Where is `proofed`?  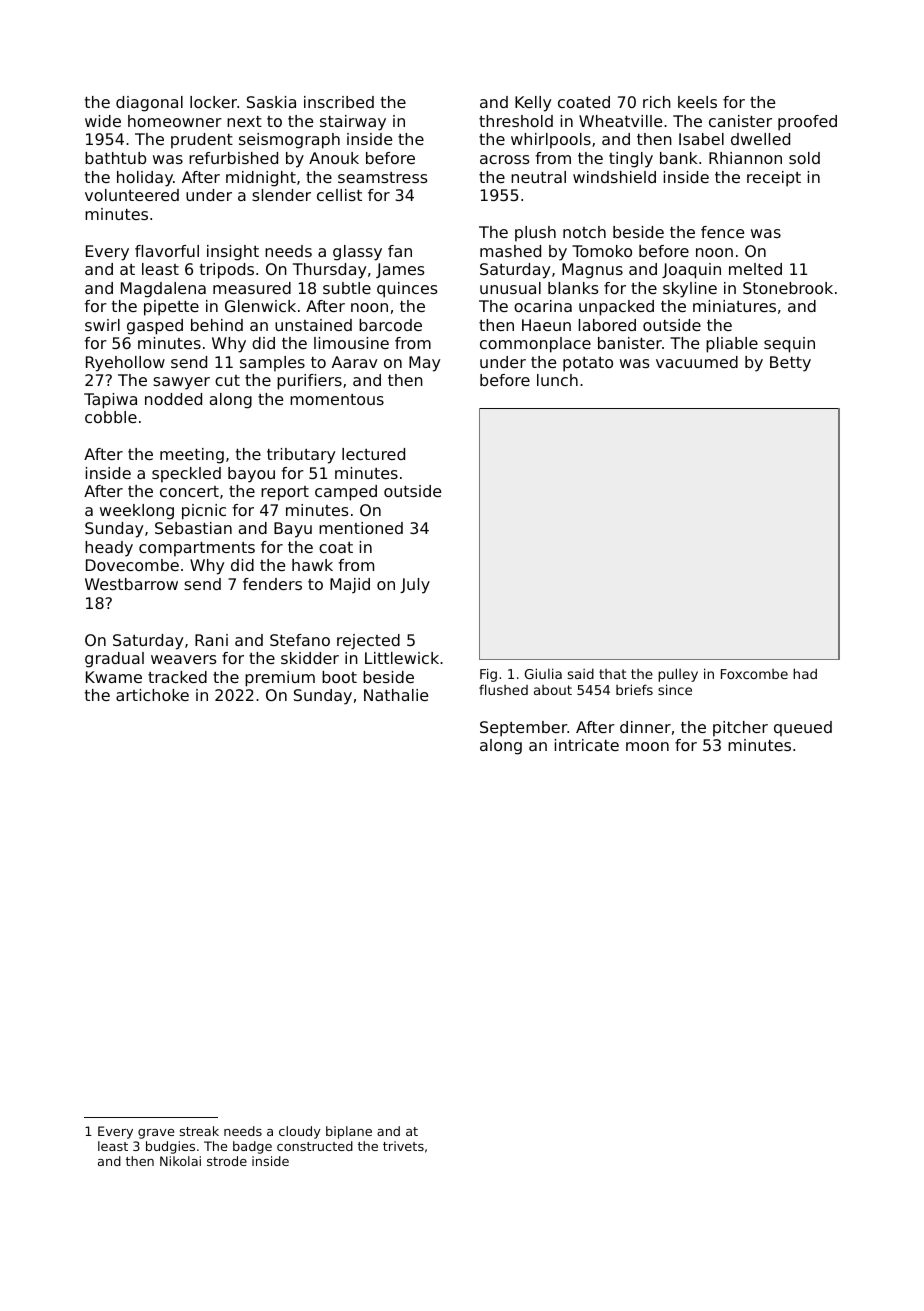
proofed is located at coordinates (807, 123).
